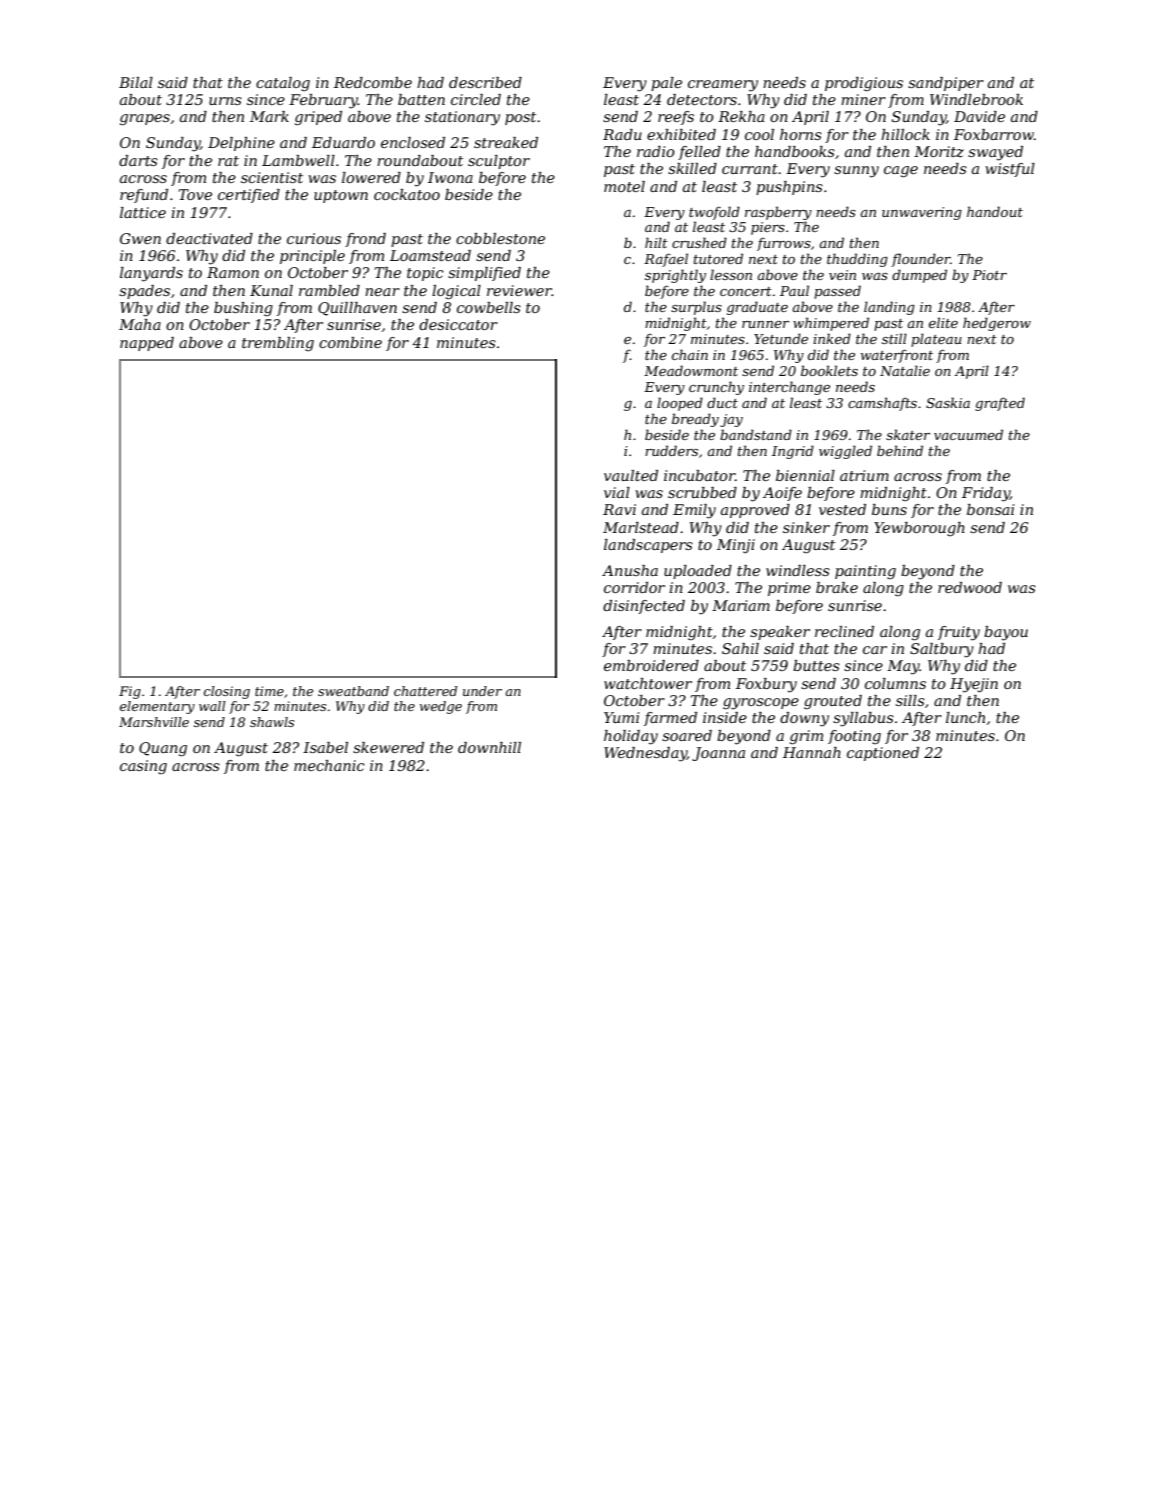 This screenshot has width=1160, height=1501. What do you see at coordinates (138, 160) in the screenshot?
I see `darts` at bounding box center [138, 160].
